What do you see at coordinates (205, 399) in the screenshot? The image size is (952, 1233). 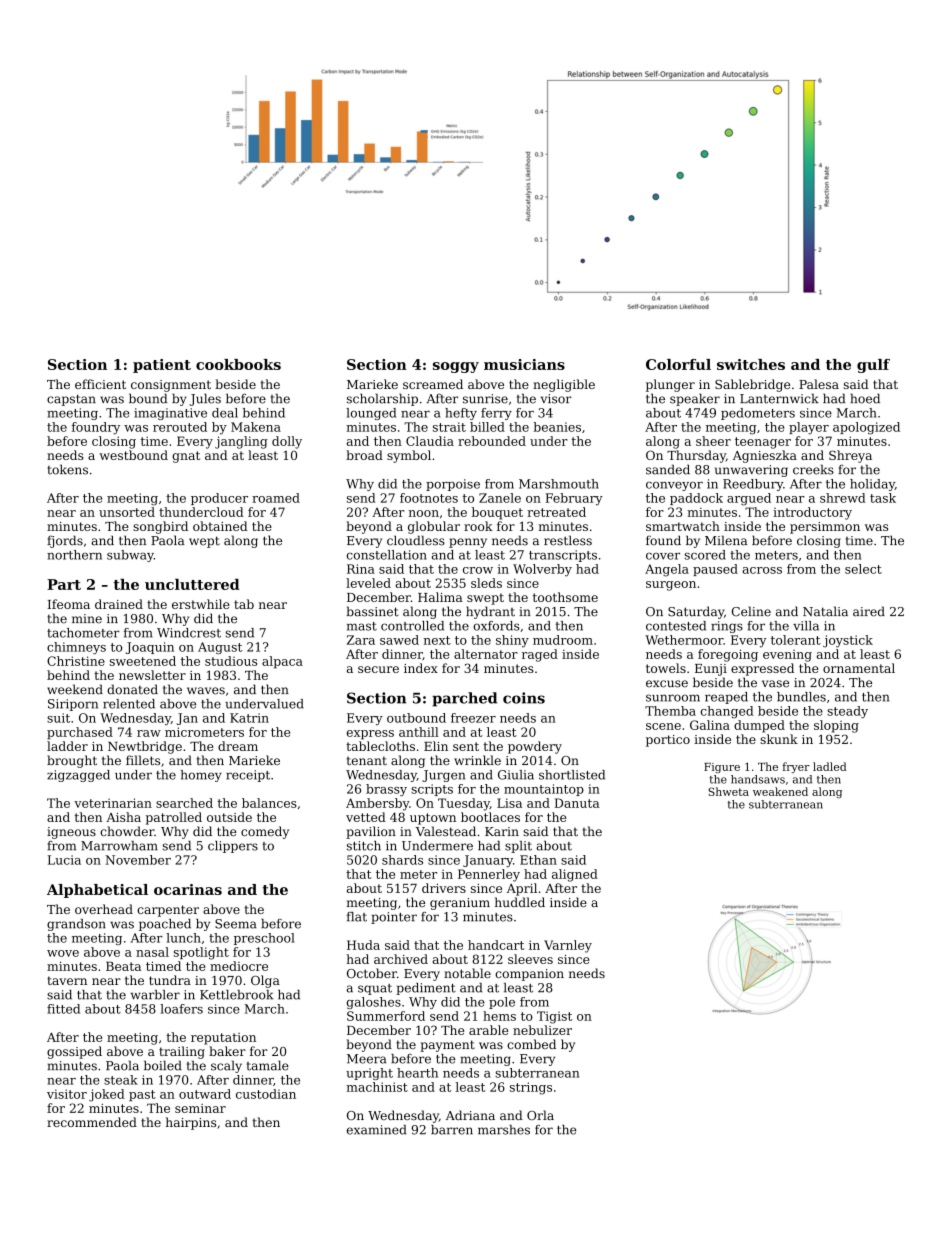 I see `Jules` at bounding box center [205, 399].
